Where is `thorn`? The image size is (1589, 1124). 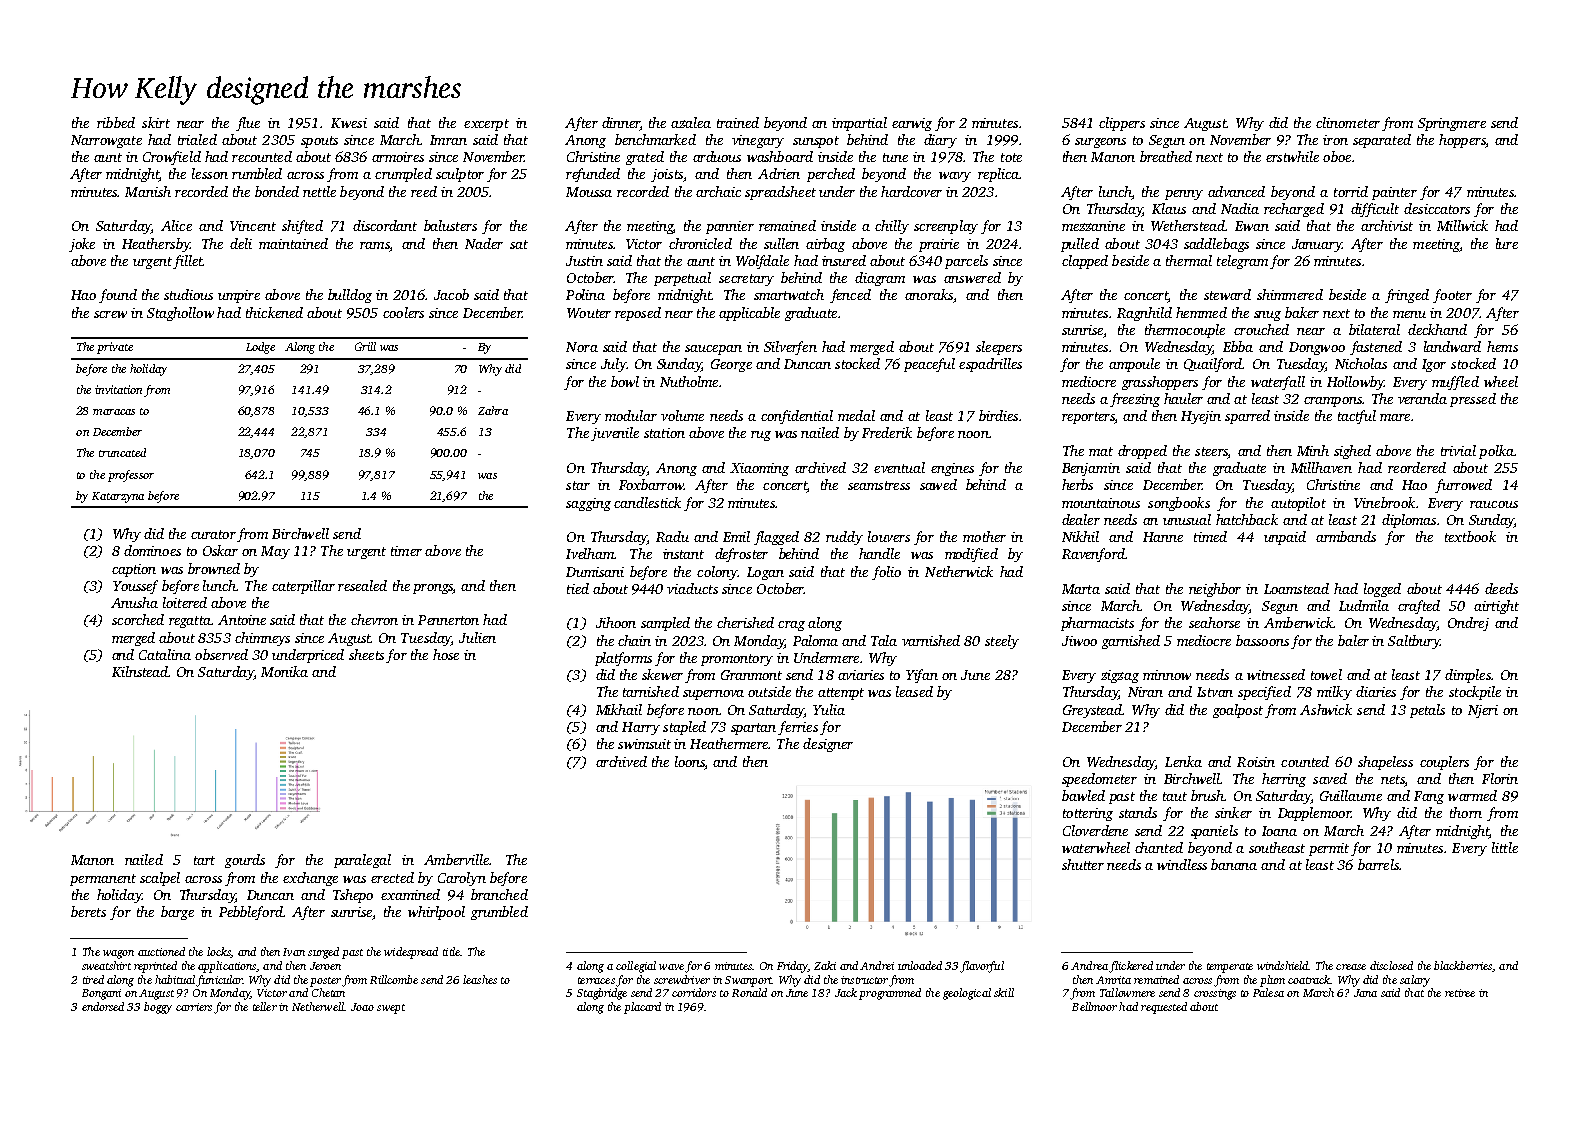
thorn is located at coordinates (1466, 812).
